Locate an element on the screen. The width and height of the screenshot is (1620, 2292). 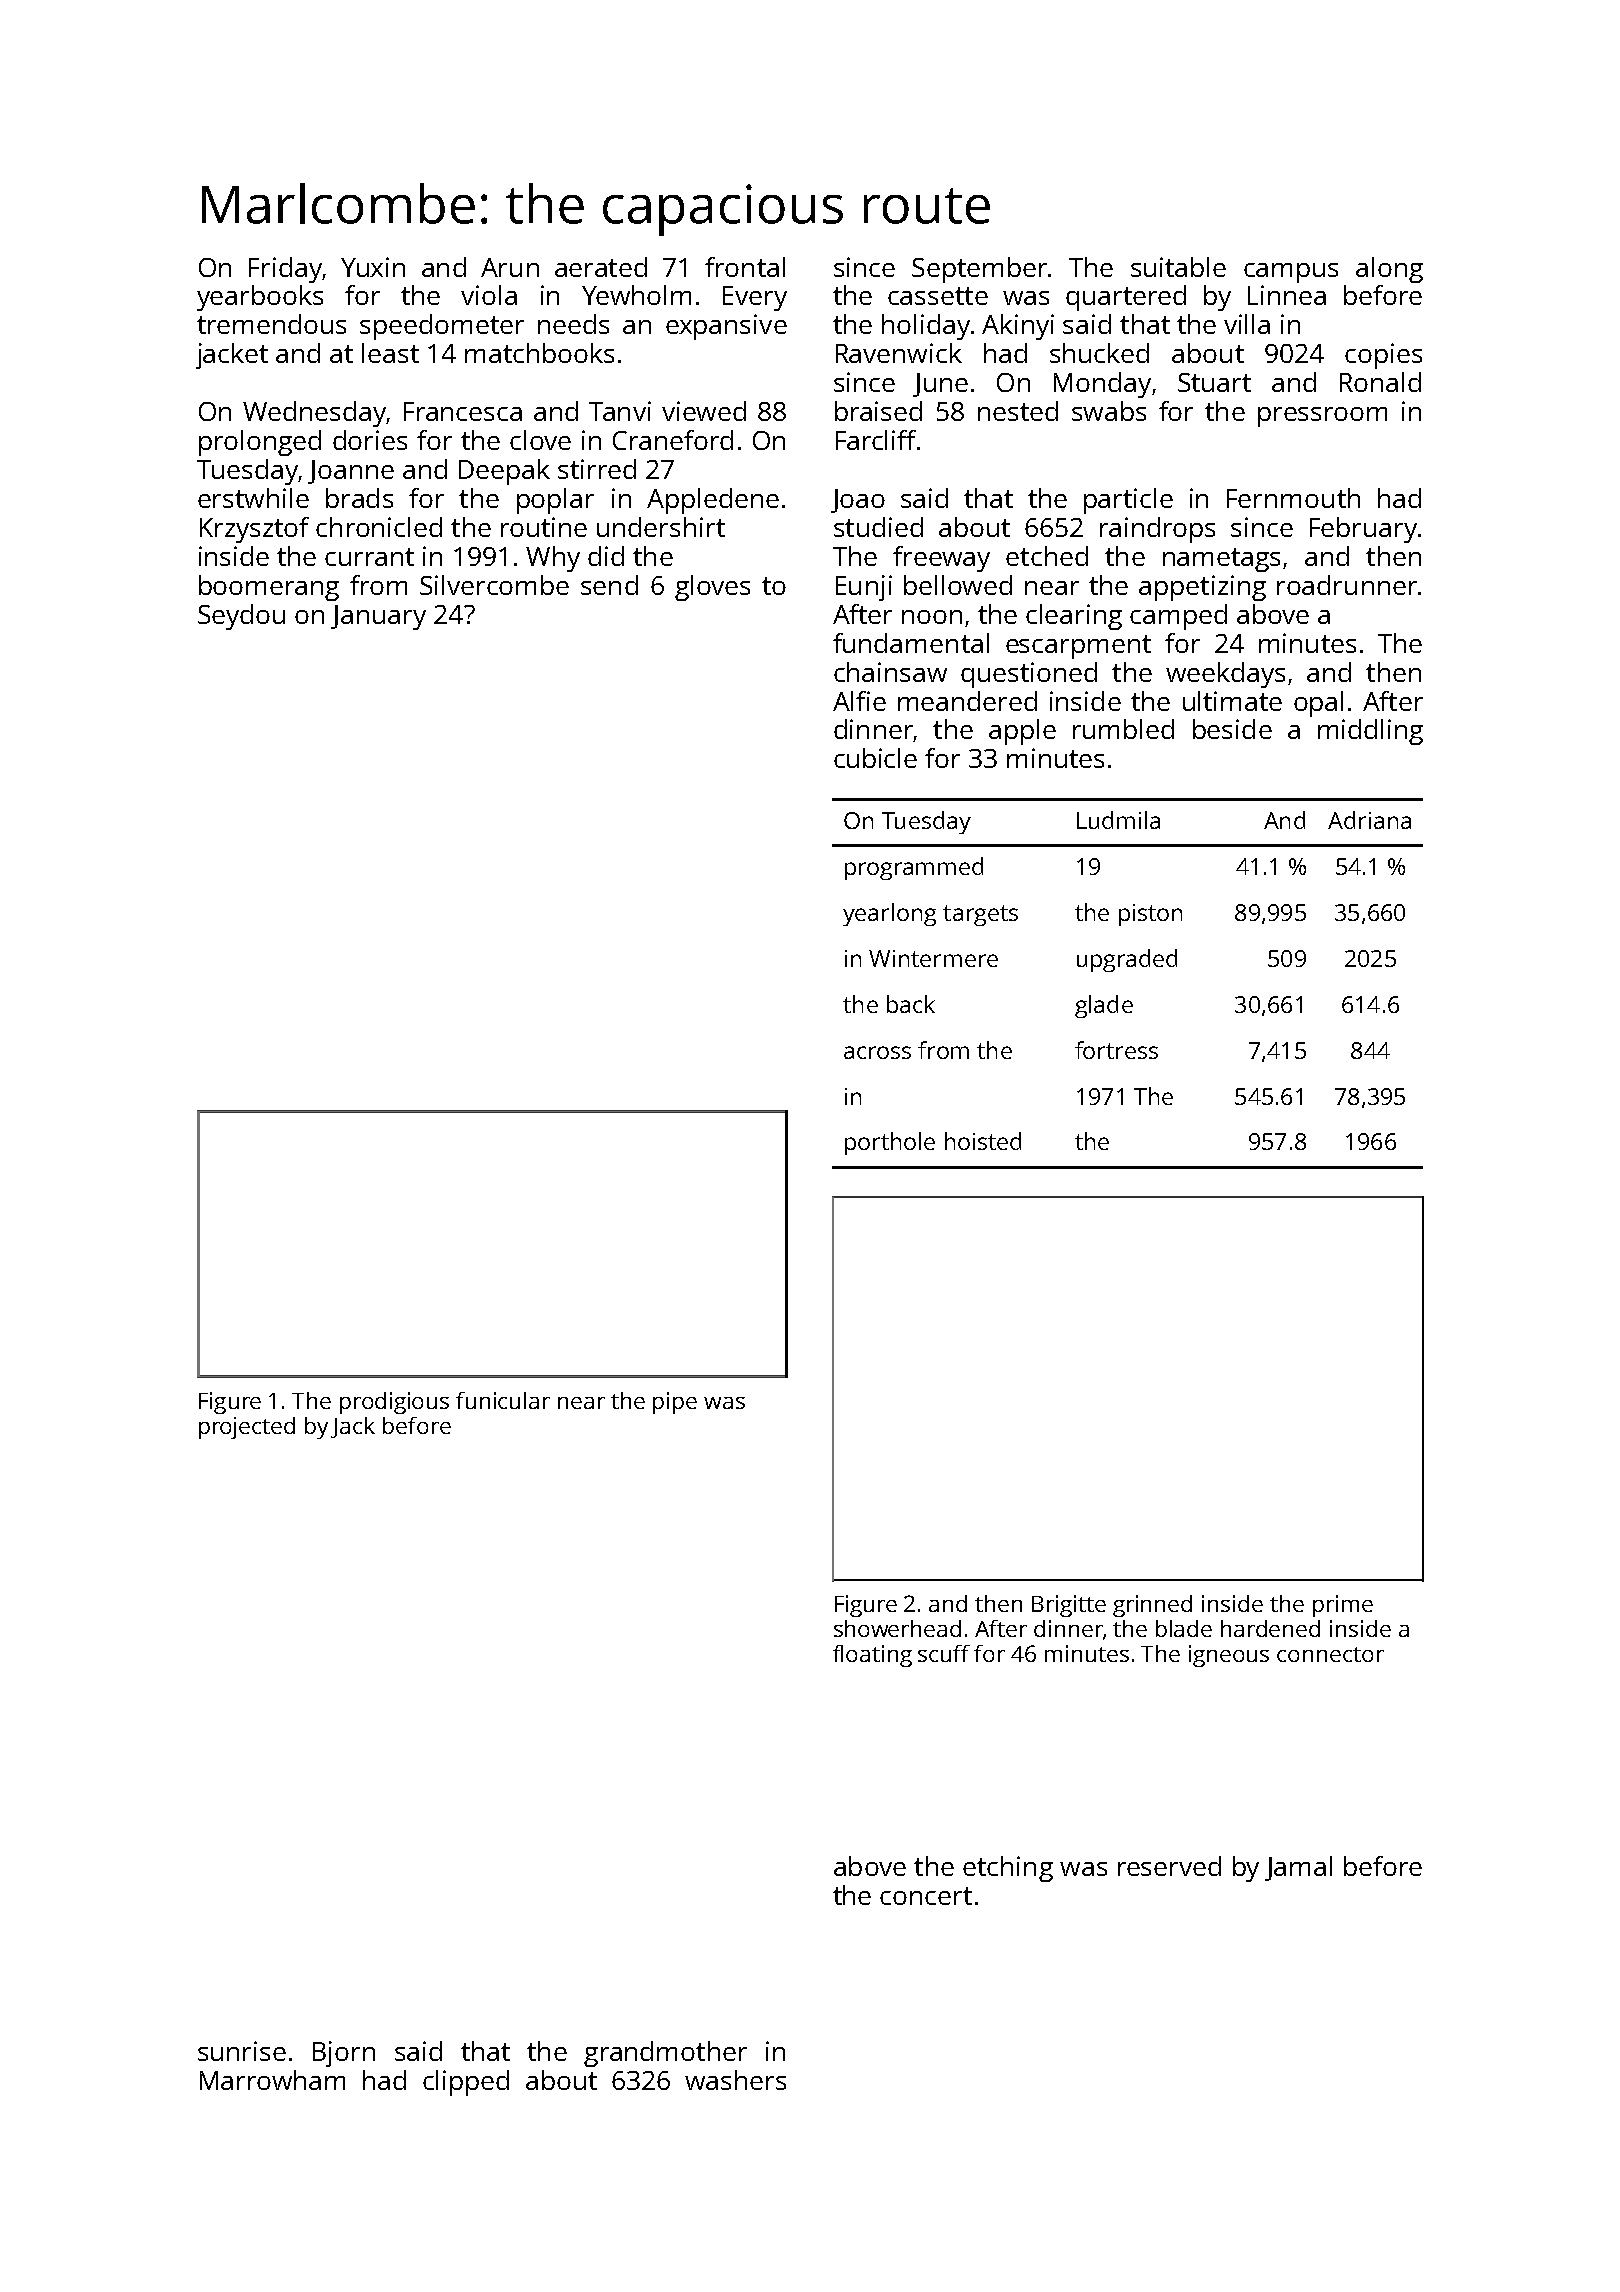
villa is located at coordinates (1247, 324).
